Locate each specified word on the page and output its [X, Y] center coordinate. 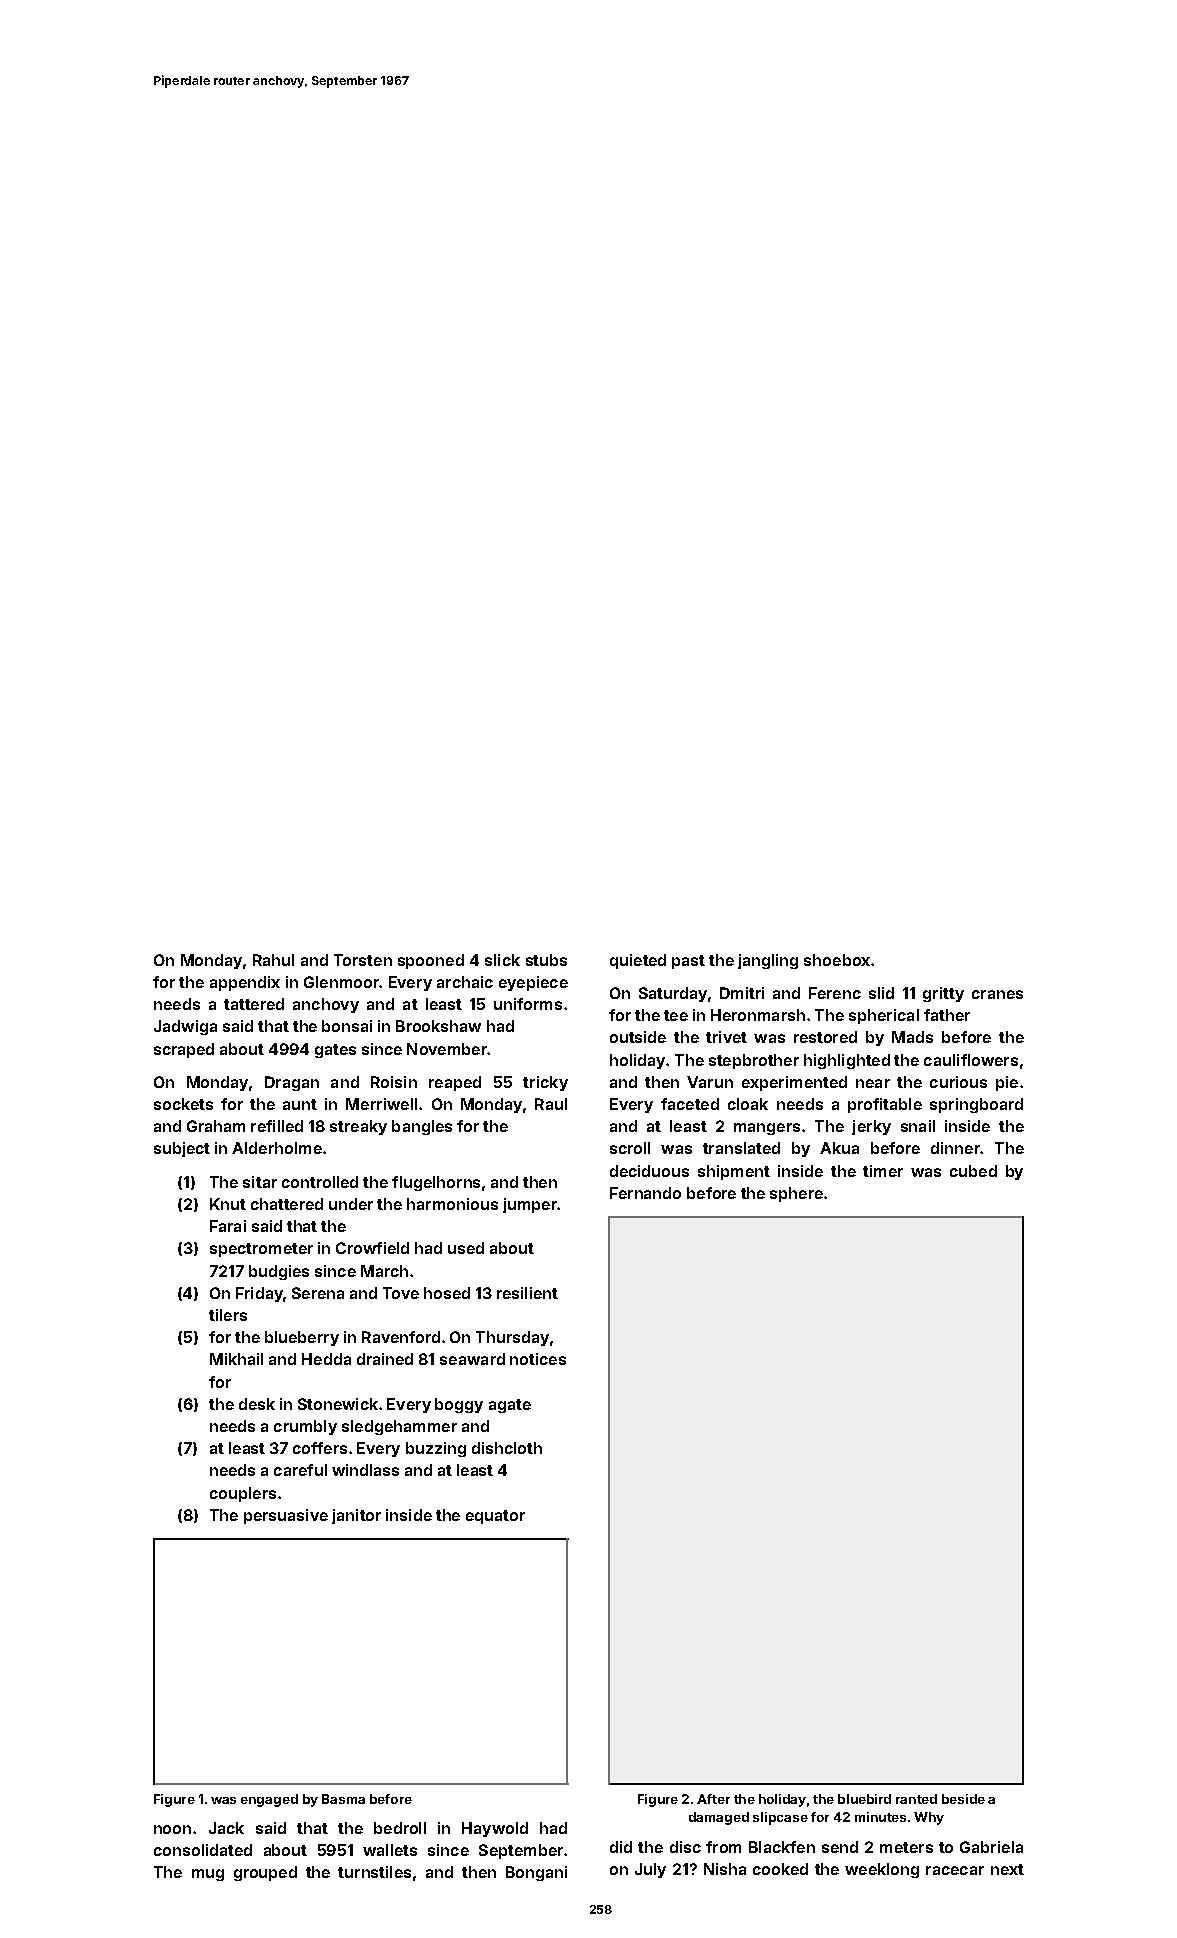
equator [495, 1517]
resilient [527, 1293]
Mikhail [236, 1359]
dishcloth [507, 1448]
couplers [243, 1494]
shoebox [837, 960]
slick [502, 960]
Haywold [495, 1829]
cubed [973, 1171]
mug [208, 1875]
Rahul [273, 960]
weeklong [882, 1870]
